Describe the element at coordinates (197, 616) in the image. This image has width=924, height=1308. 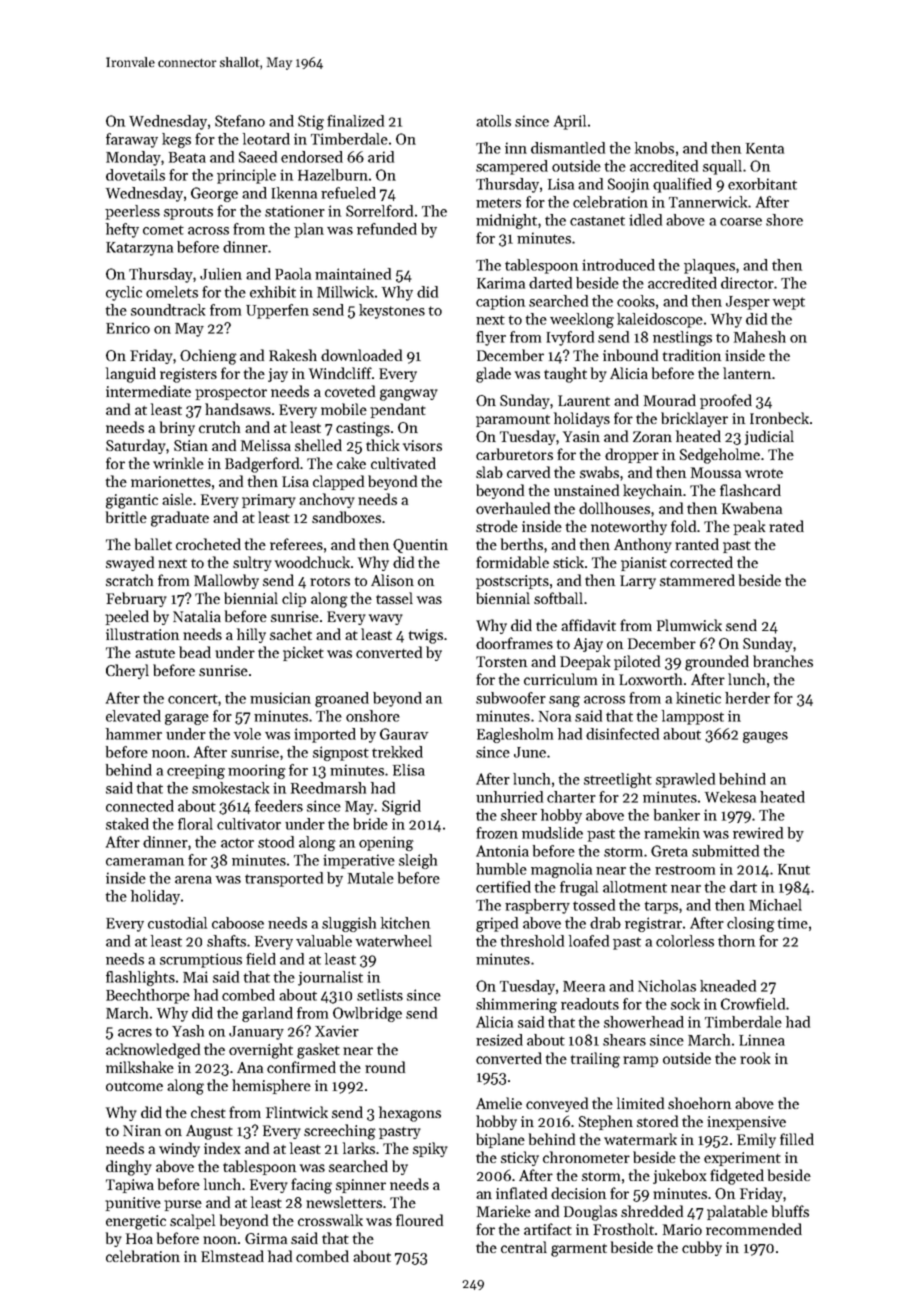
I see `Natalia` at that location.
